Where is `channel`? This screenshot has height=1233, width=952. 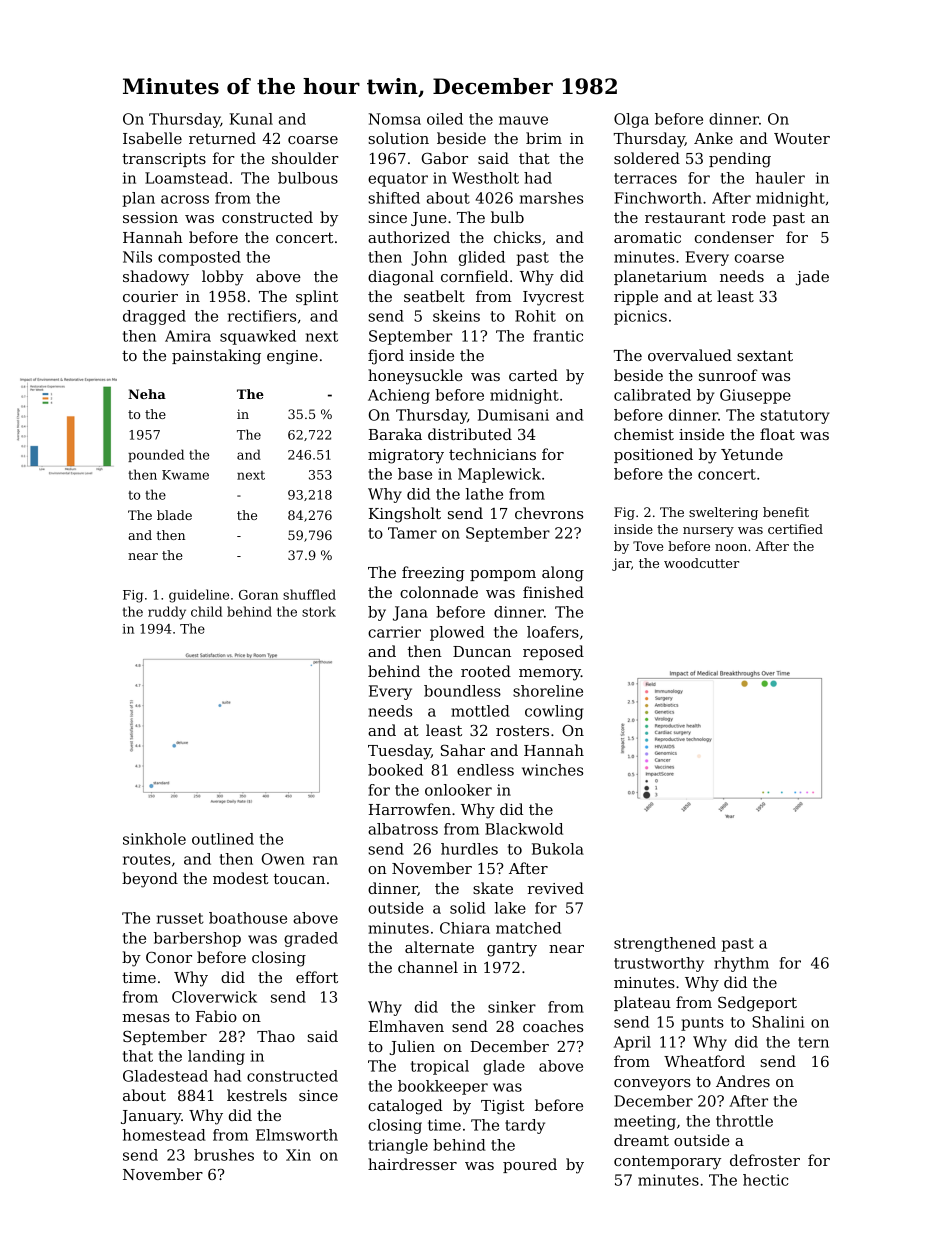
channel is located at coordinates (428, 967).
